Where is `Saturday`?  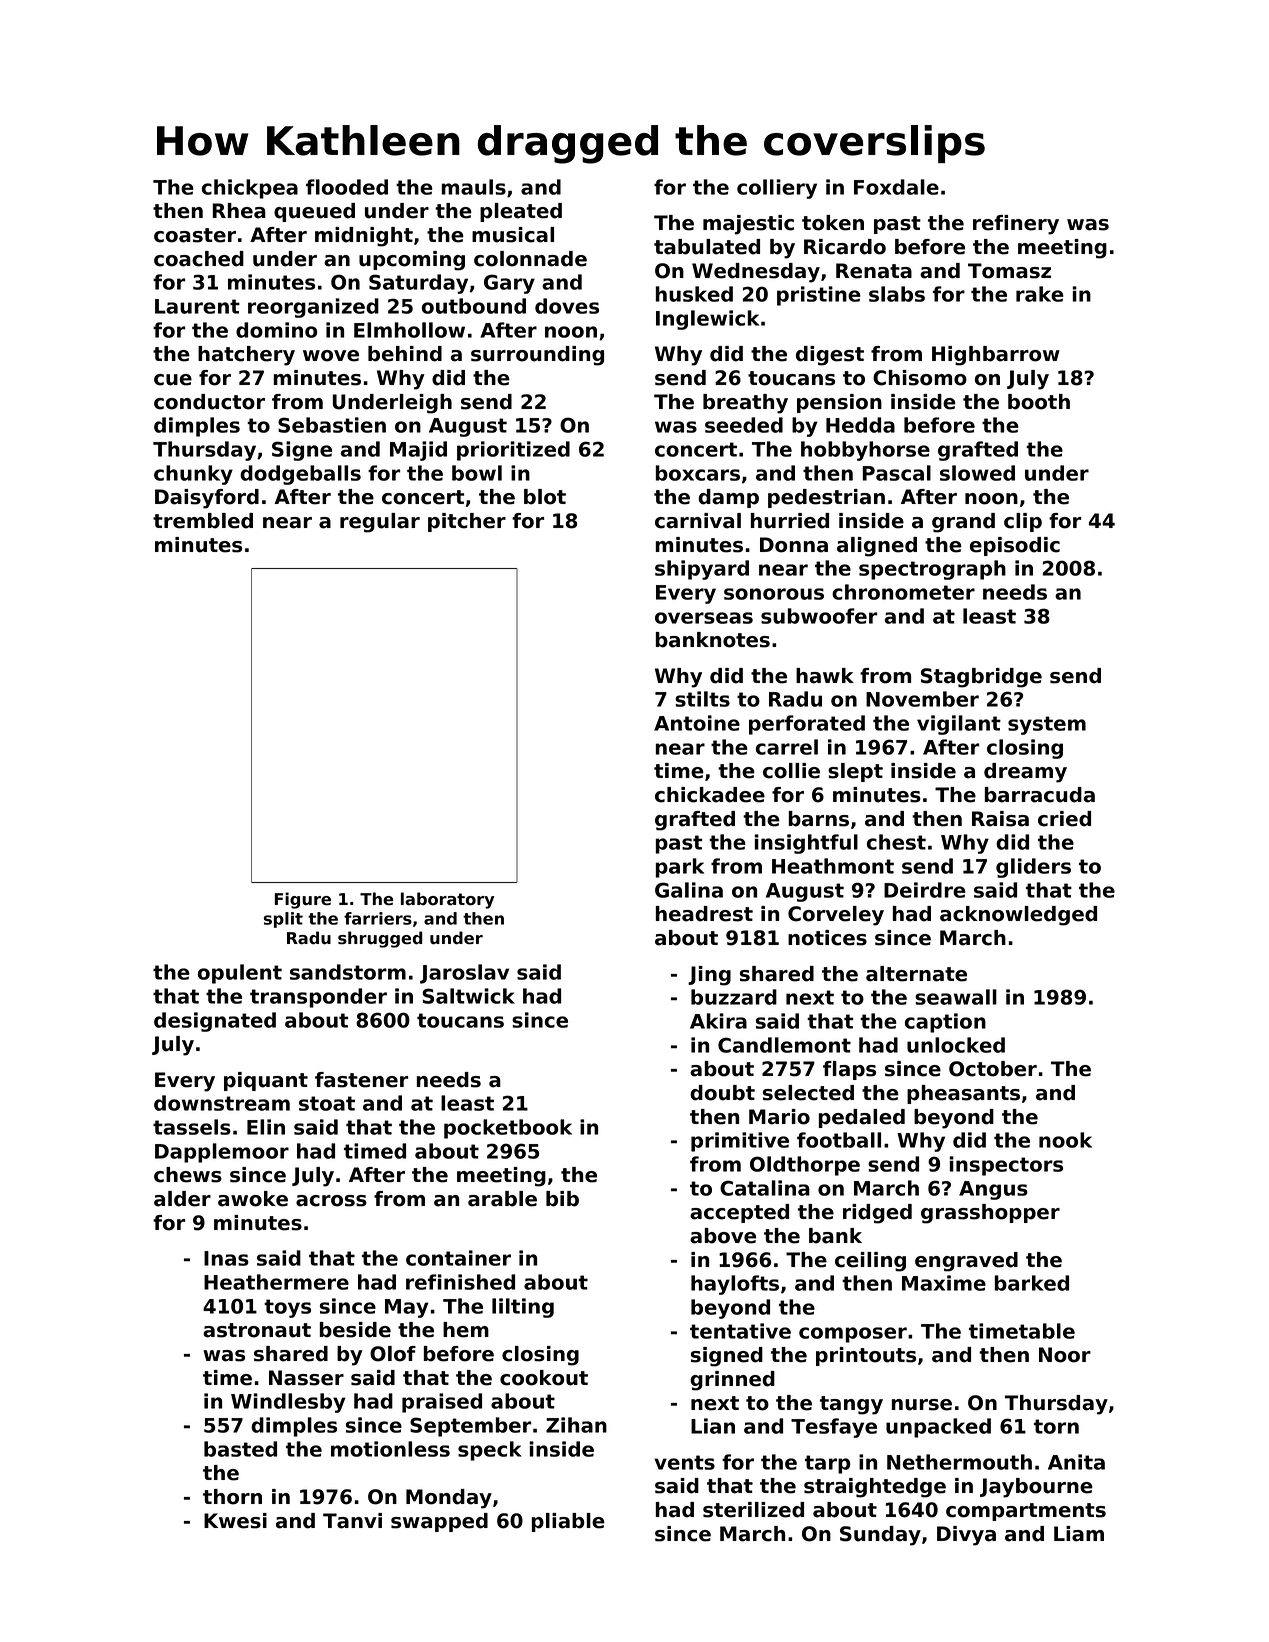
Saturday is located at coordinates (418, 284).
